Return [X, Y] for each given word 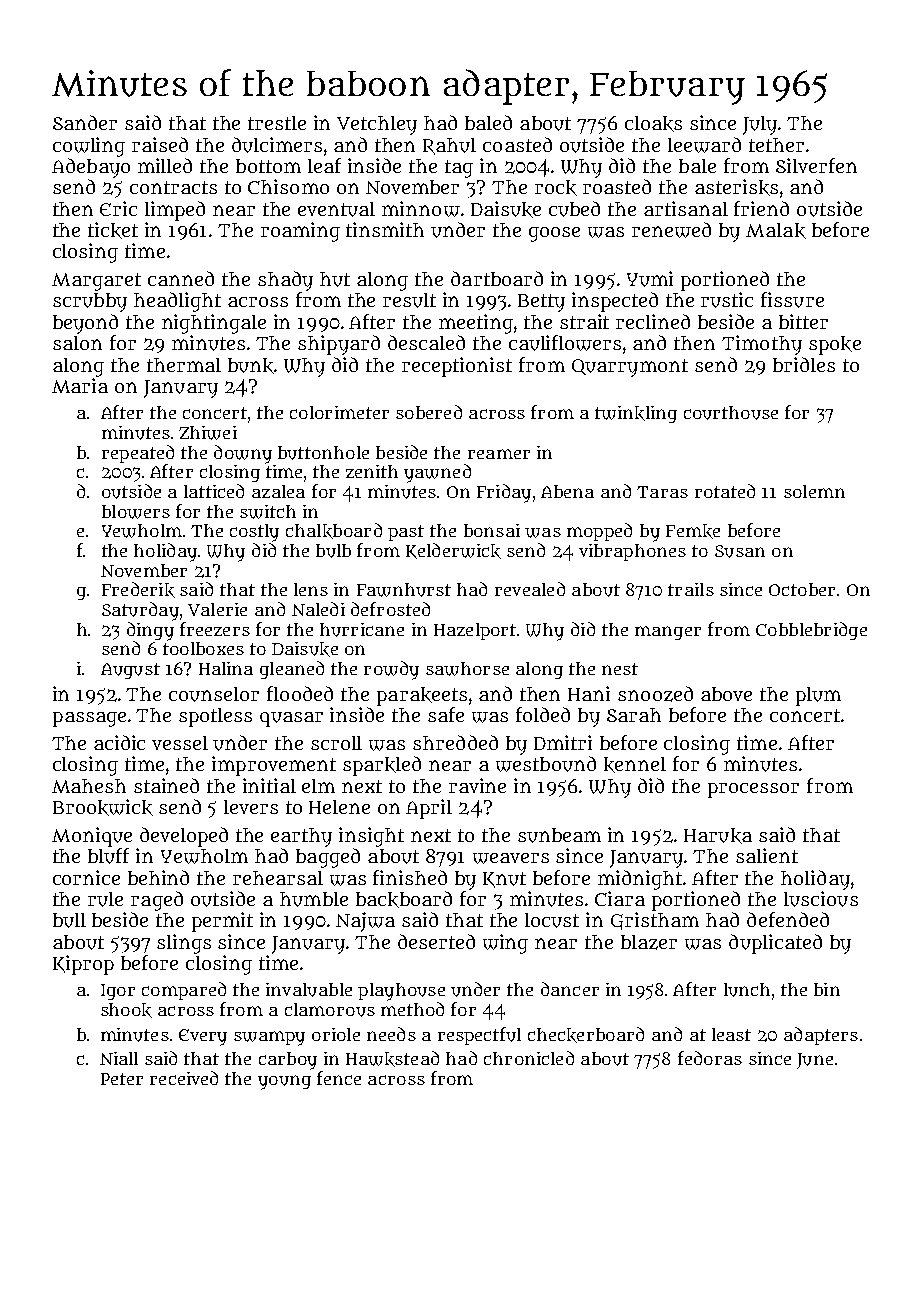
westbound [546, 764]
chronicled [529, 1058]
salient [767, 855]
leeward [704, 145]
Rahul [449, 146]
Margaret [96, 282]
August [130, 671]
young [284, 1082]
